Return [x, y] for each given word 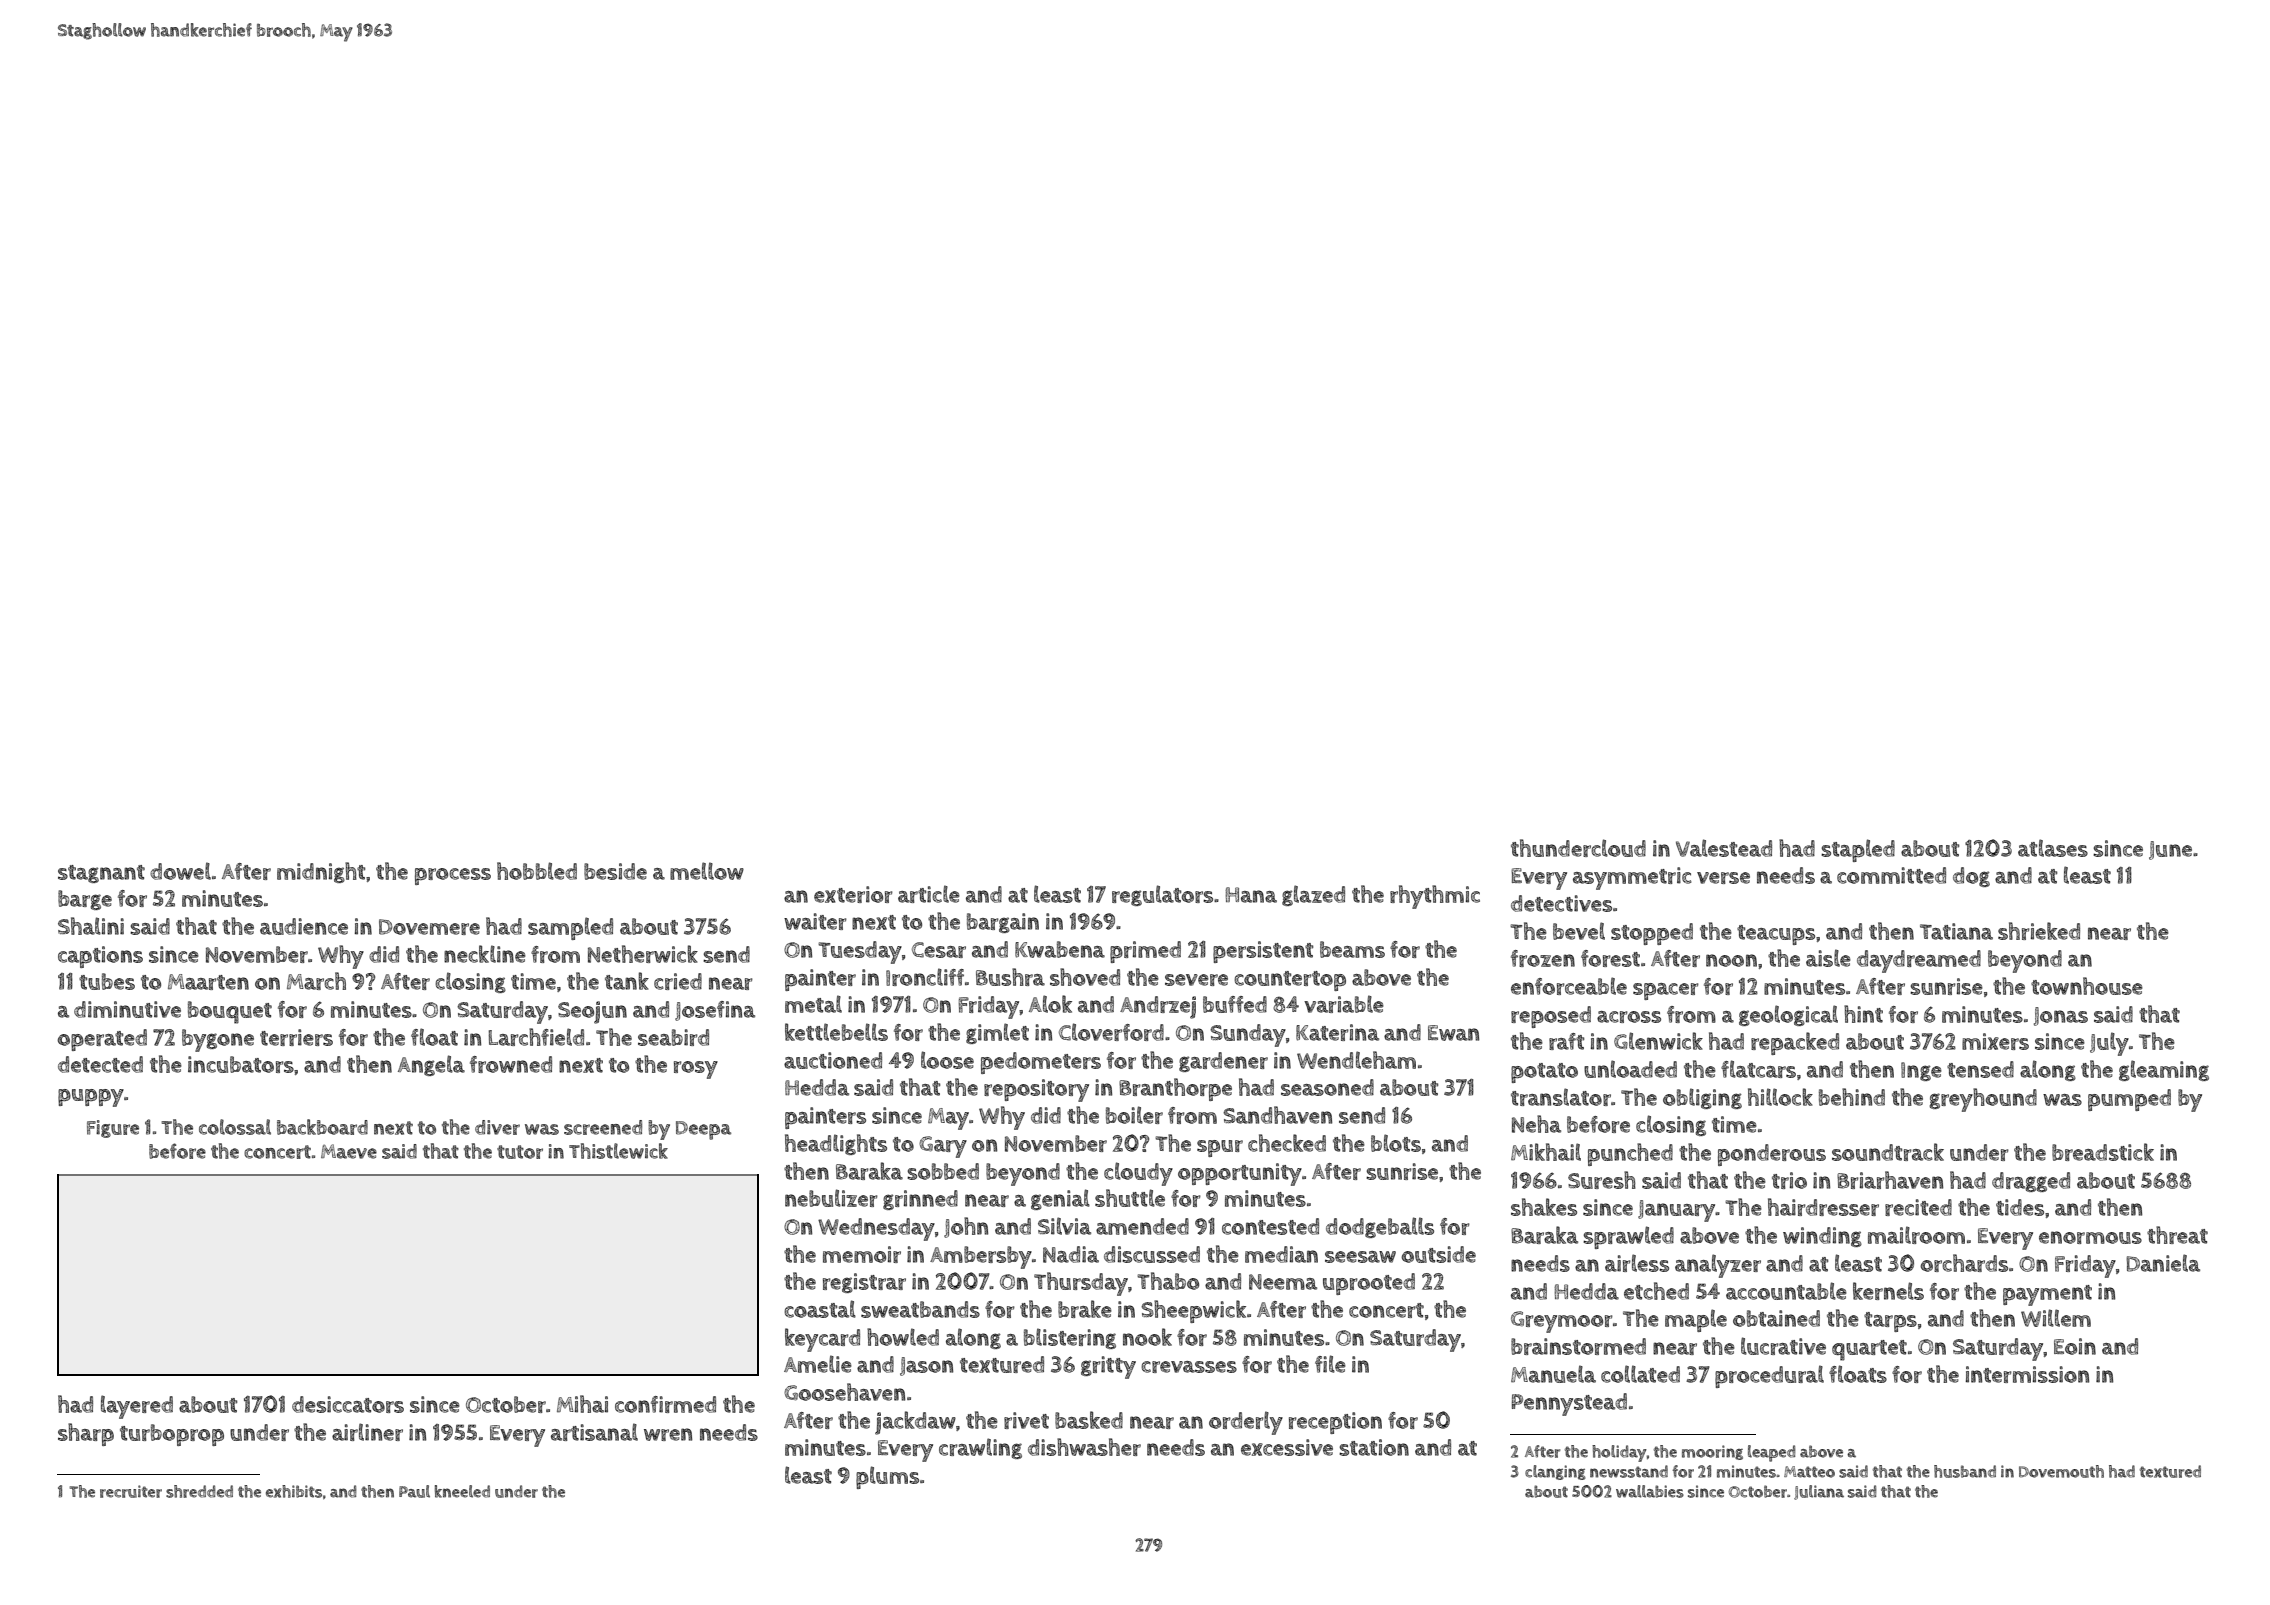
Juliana [1819, 1492]
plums [887, 1477]
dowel [180, 871]
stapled [1858, 850]
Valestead [1724, 848]
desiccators [348, 1404]
